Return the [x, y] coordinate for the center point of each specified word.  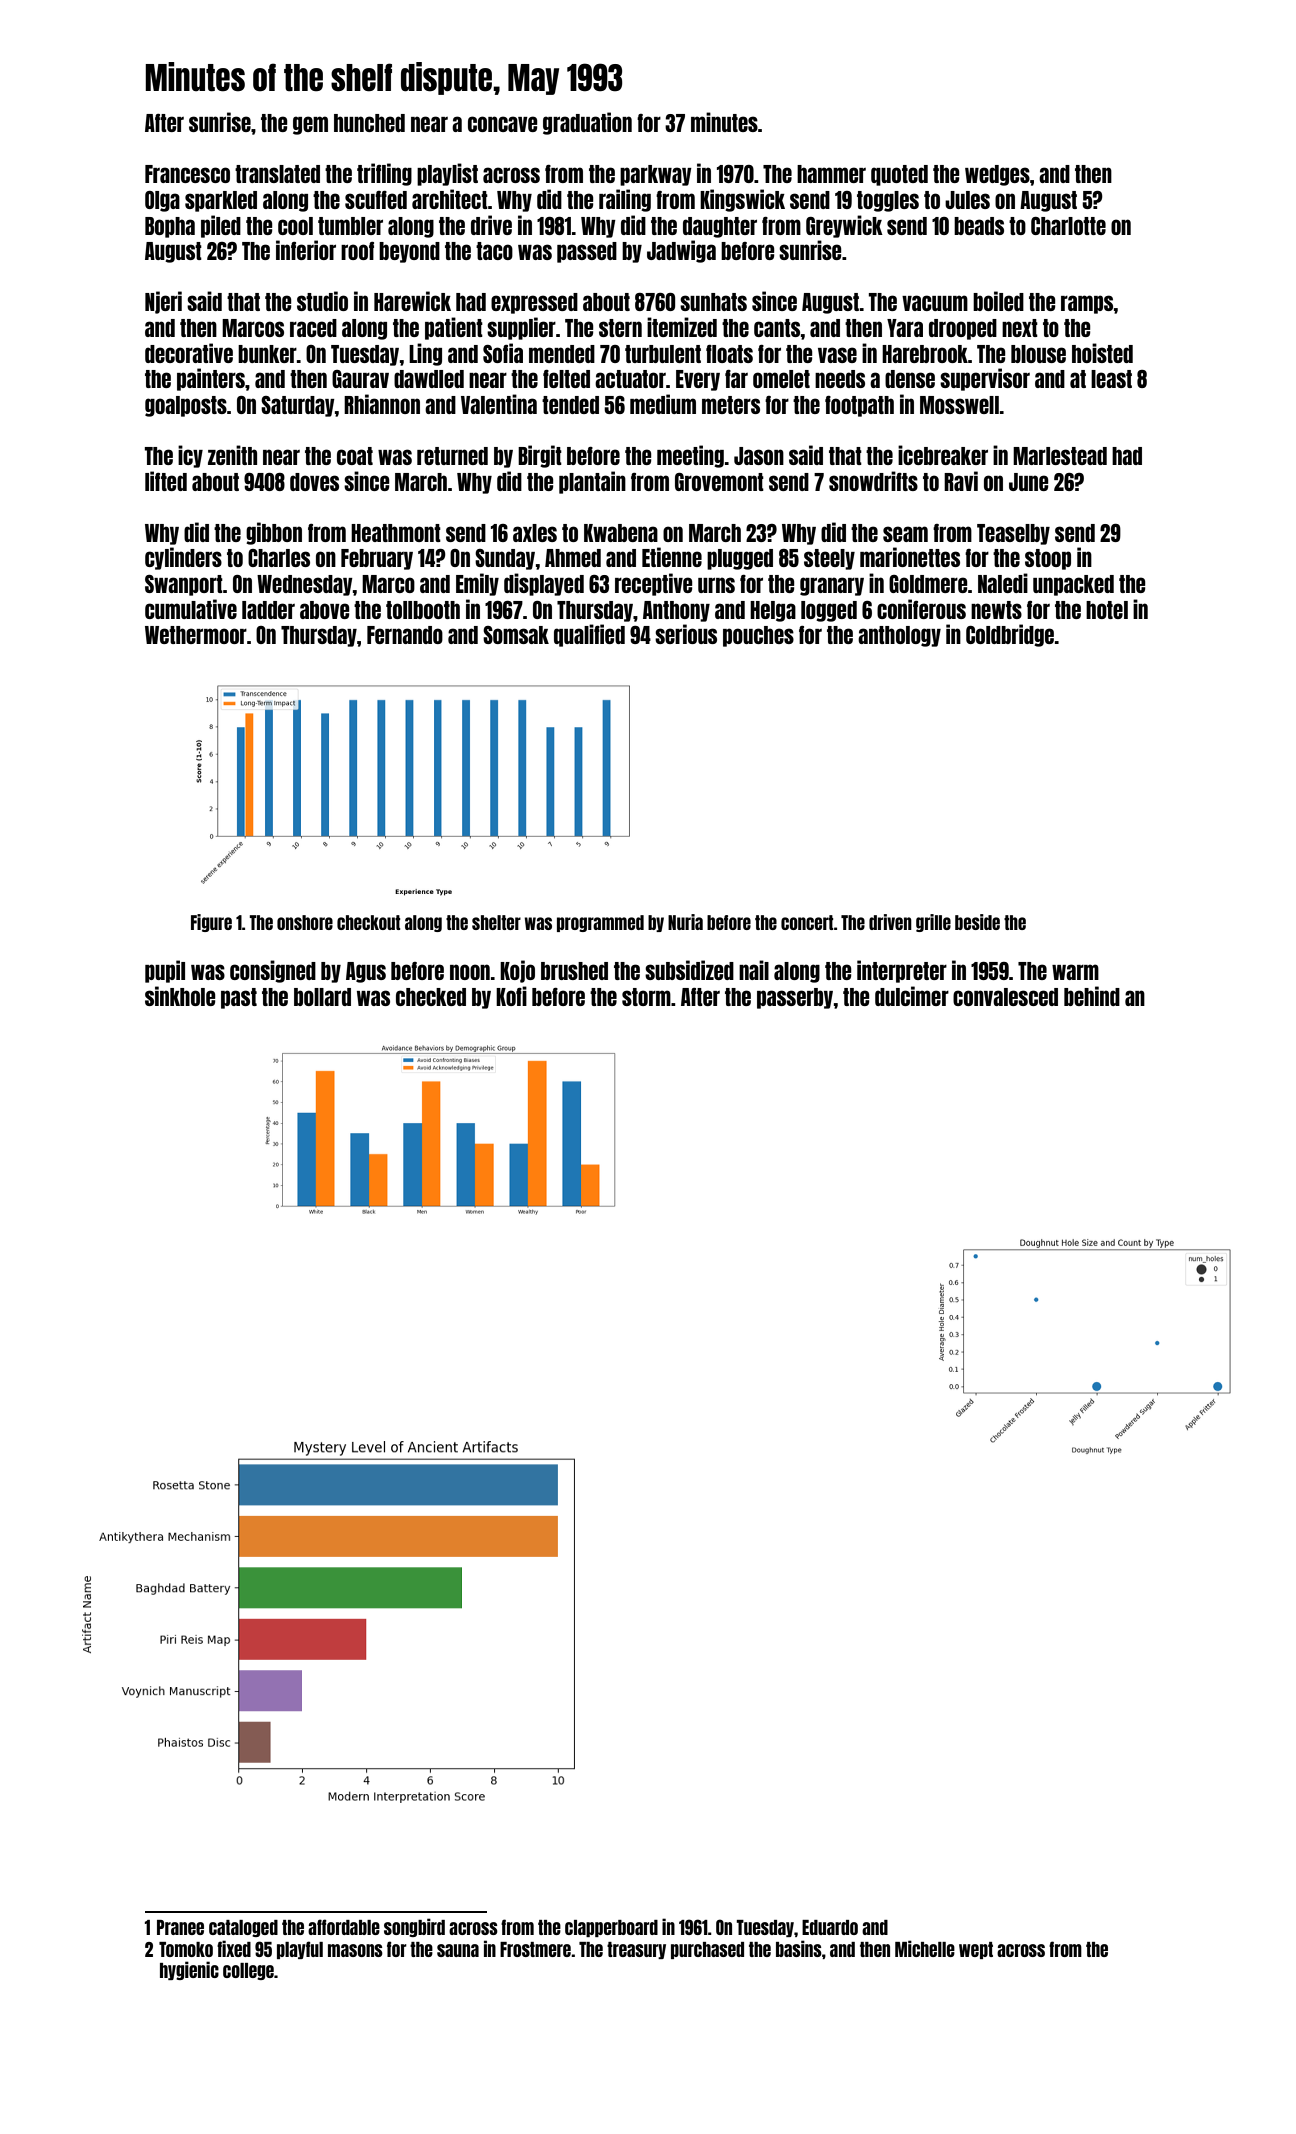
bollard [322, 997]
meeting [690, 456]
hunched [369, 123]
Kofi [511, 996]
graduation [587, 123]
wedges [997, 175]
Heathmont [396, 533]
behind [1092, 996]
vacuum [935, 303]
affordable [344, 1927]
